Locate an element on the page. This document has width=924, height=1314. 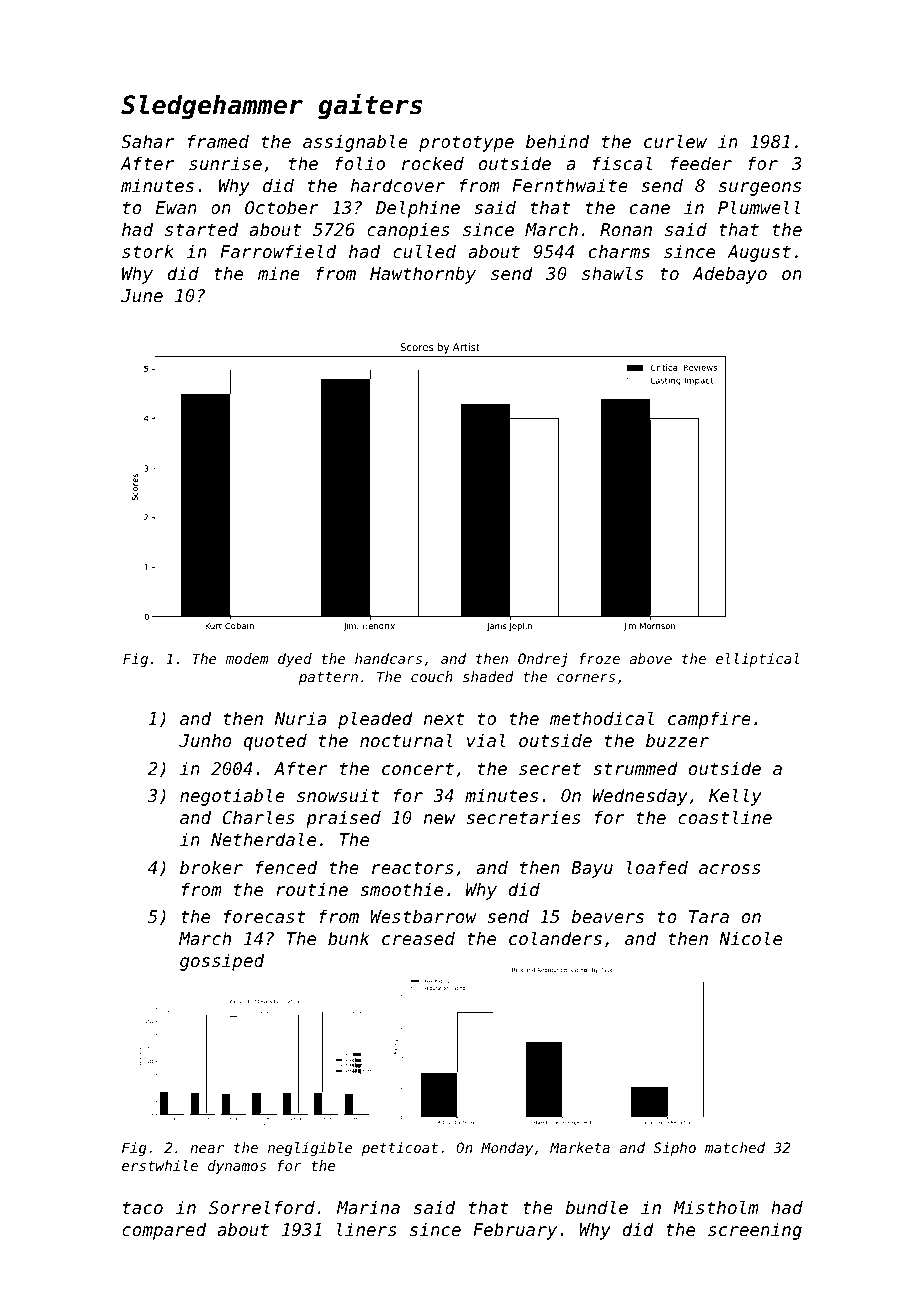
culled is located at coordinates (424, 251).
